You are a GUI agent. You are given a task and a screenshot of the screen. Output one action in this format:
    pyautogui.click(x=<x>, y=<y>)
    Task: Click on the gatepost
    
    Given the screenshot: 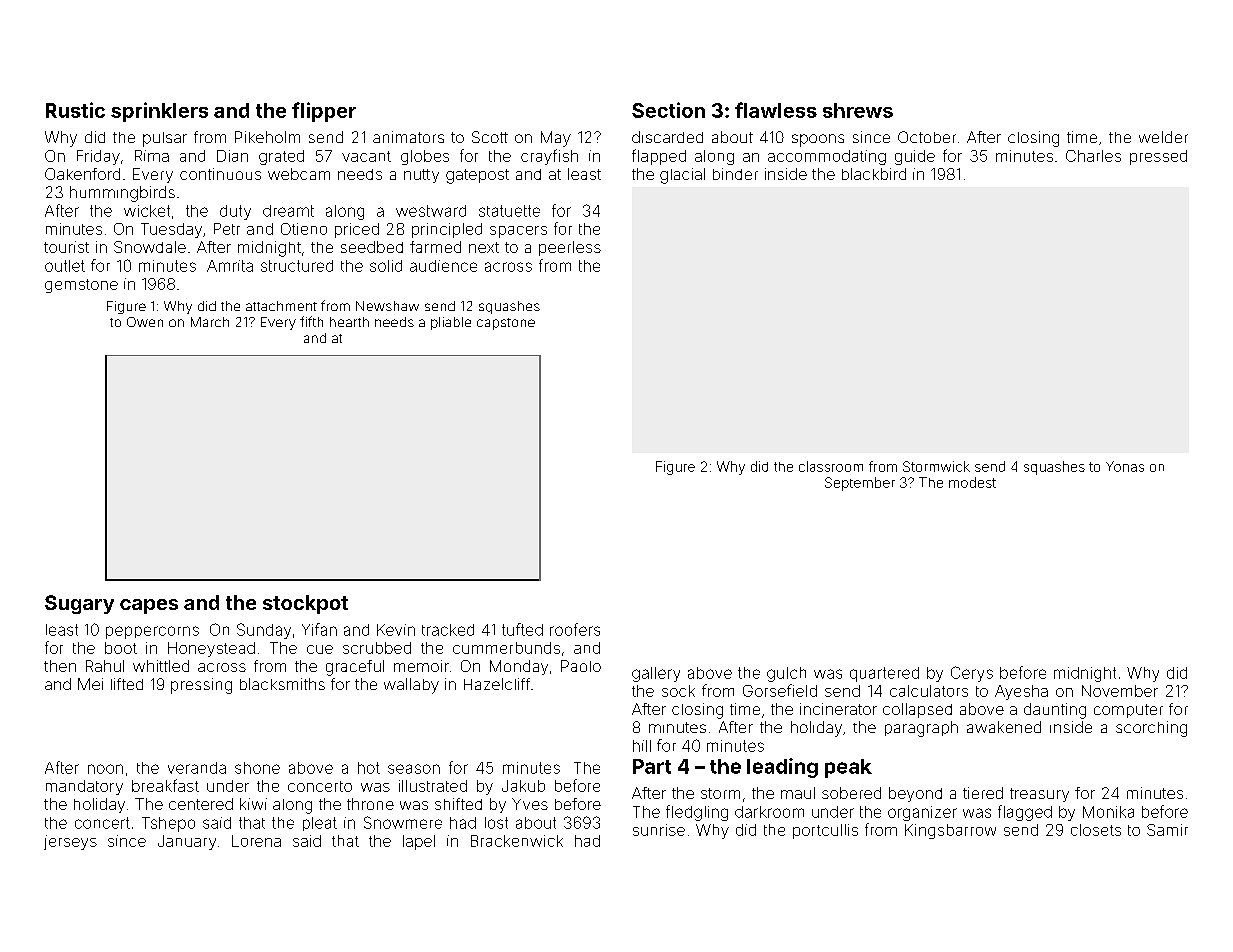 What is the action you would take?
    pyautogui.click(x=477, y=176)
